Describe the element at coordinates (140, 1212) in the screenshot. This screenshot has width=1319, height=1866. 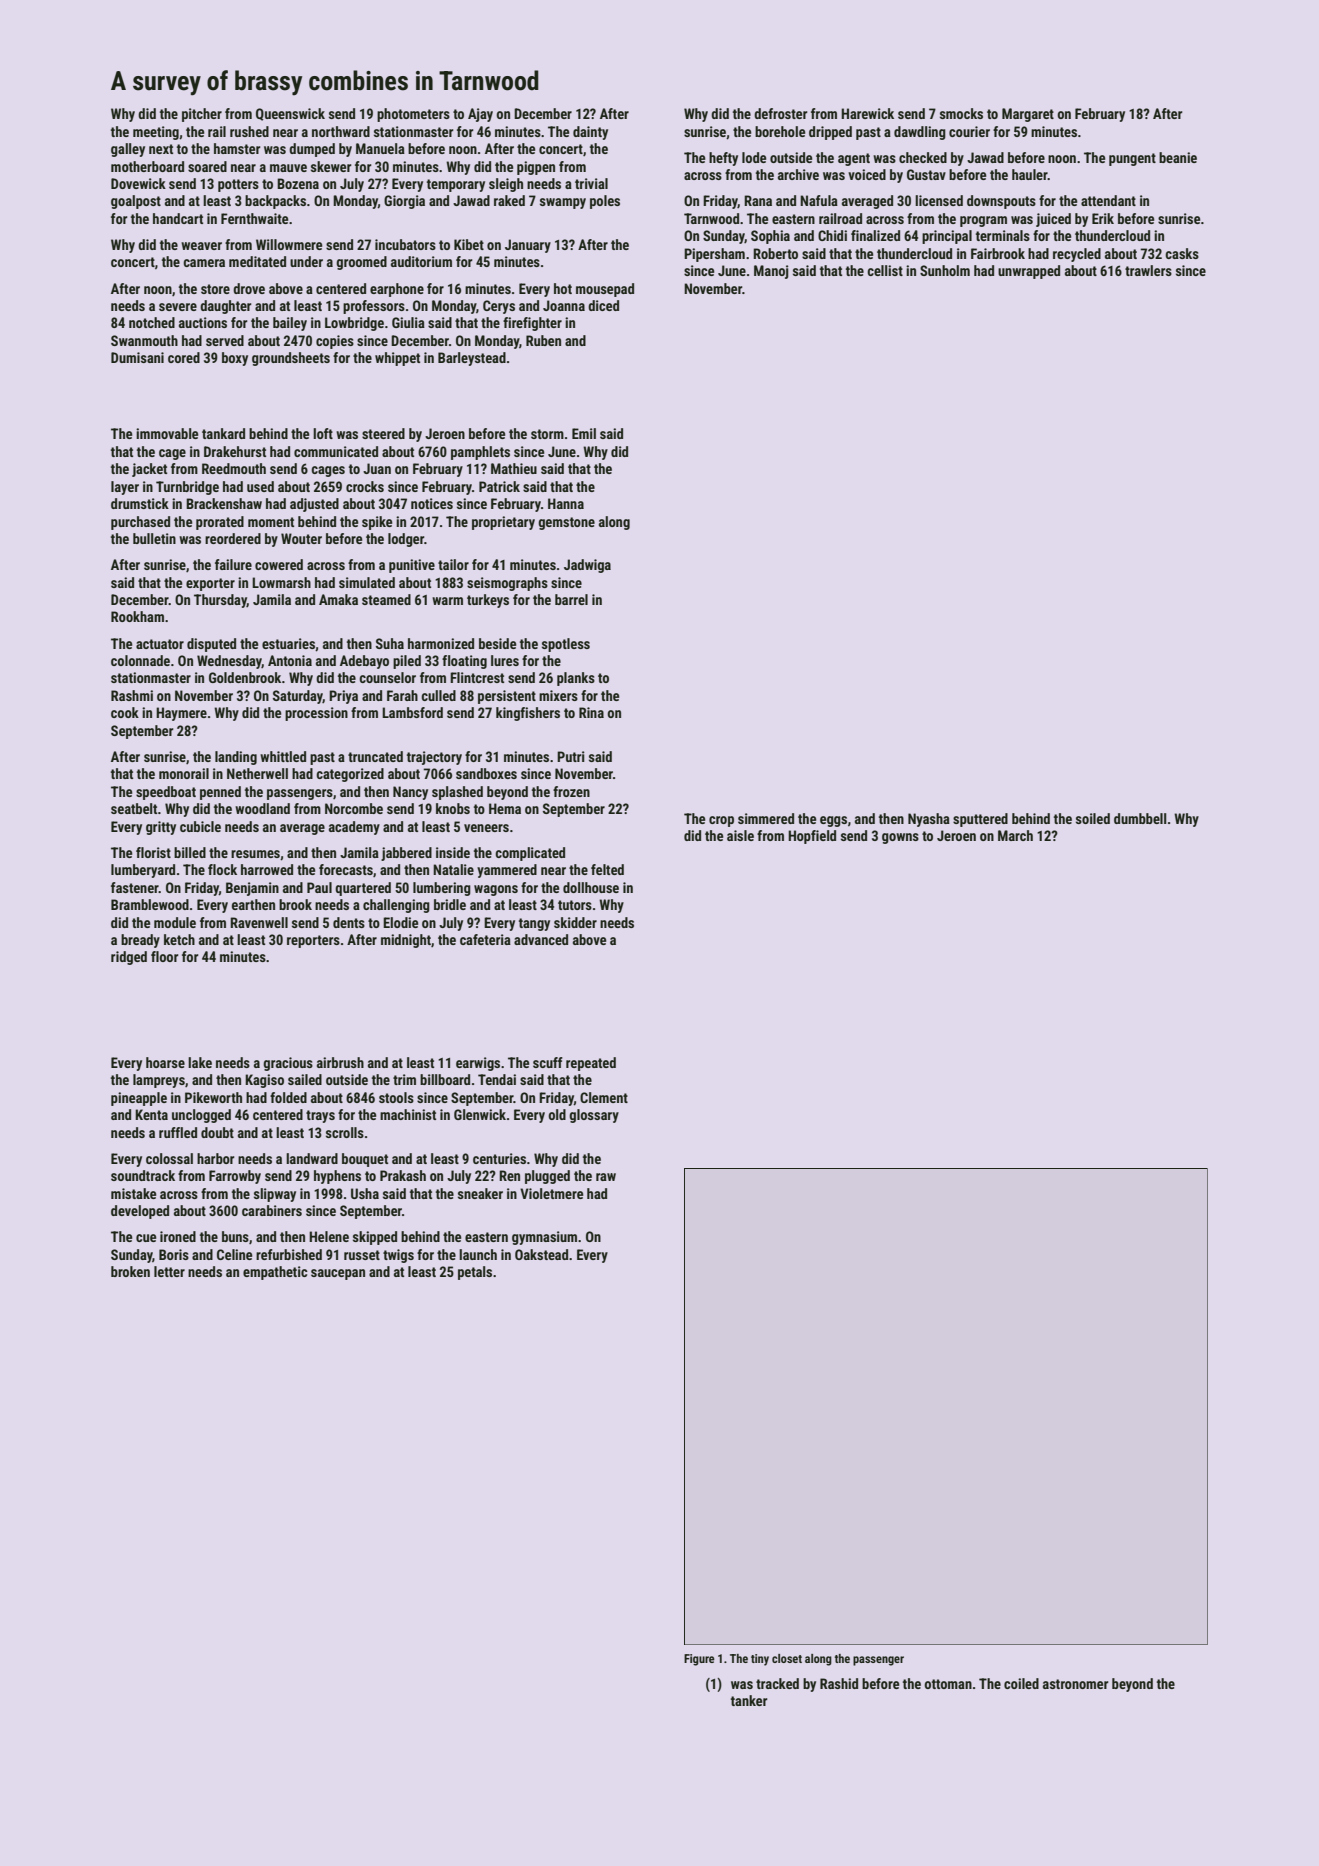
I see `developed` at that location.
